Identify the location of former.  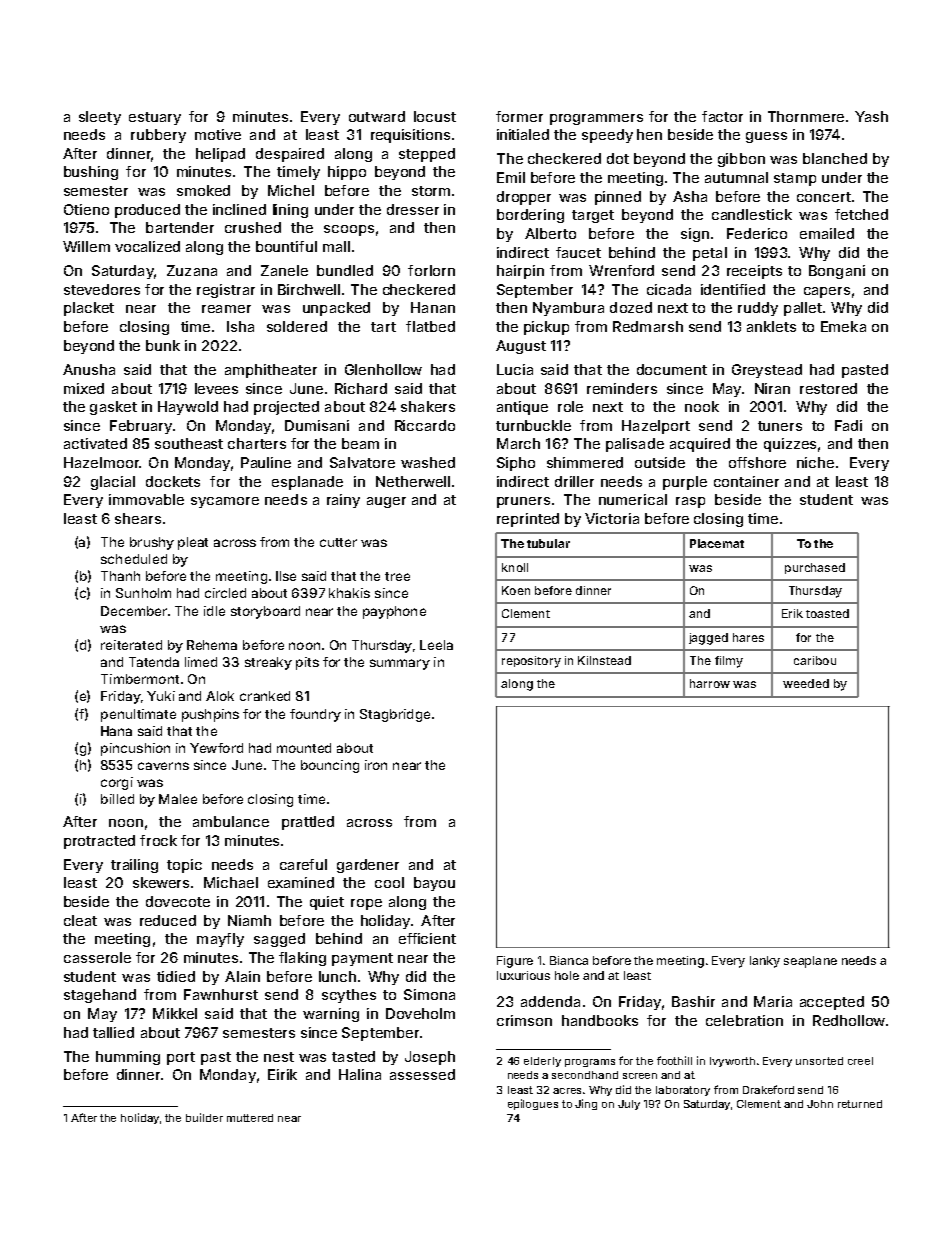
(519, 116).
